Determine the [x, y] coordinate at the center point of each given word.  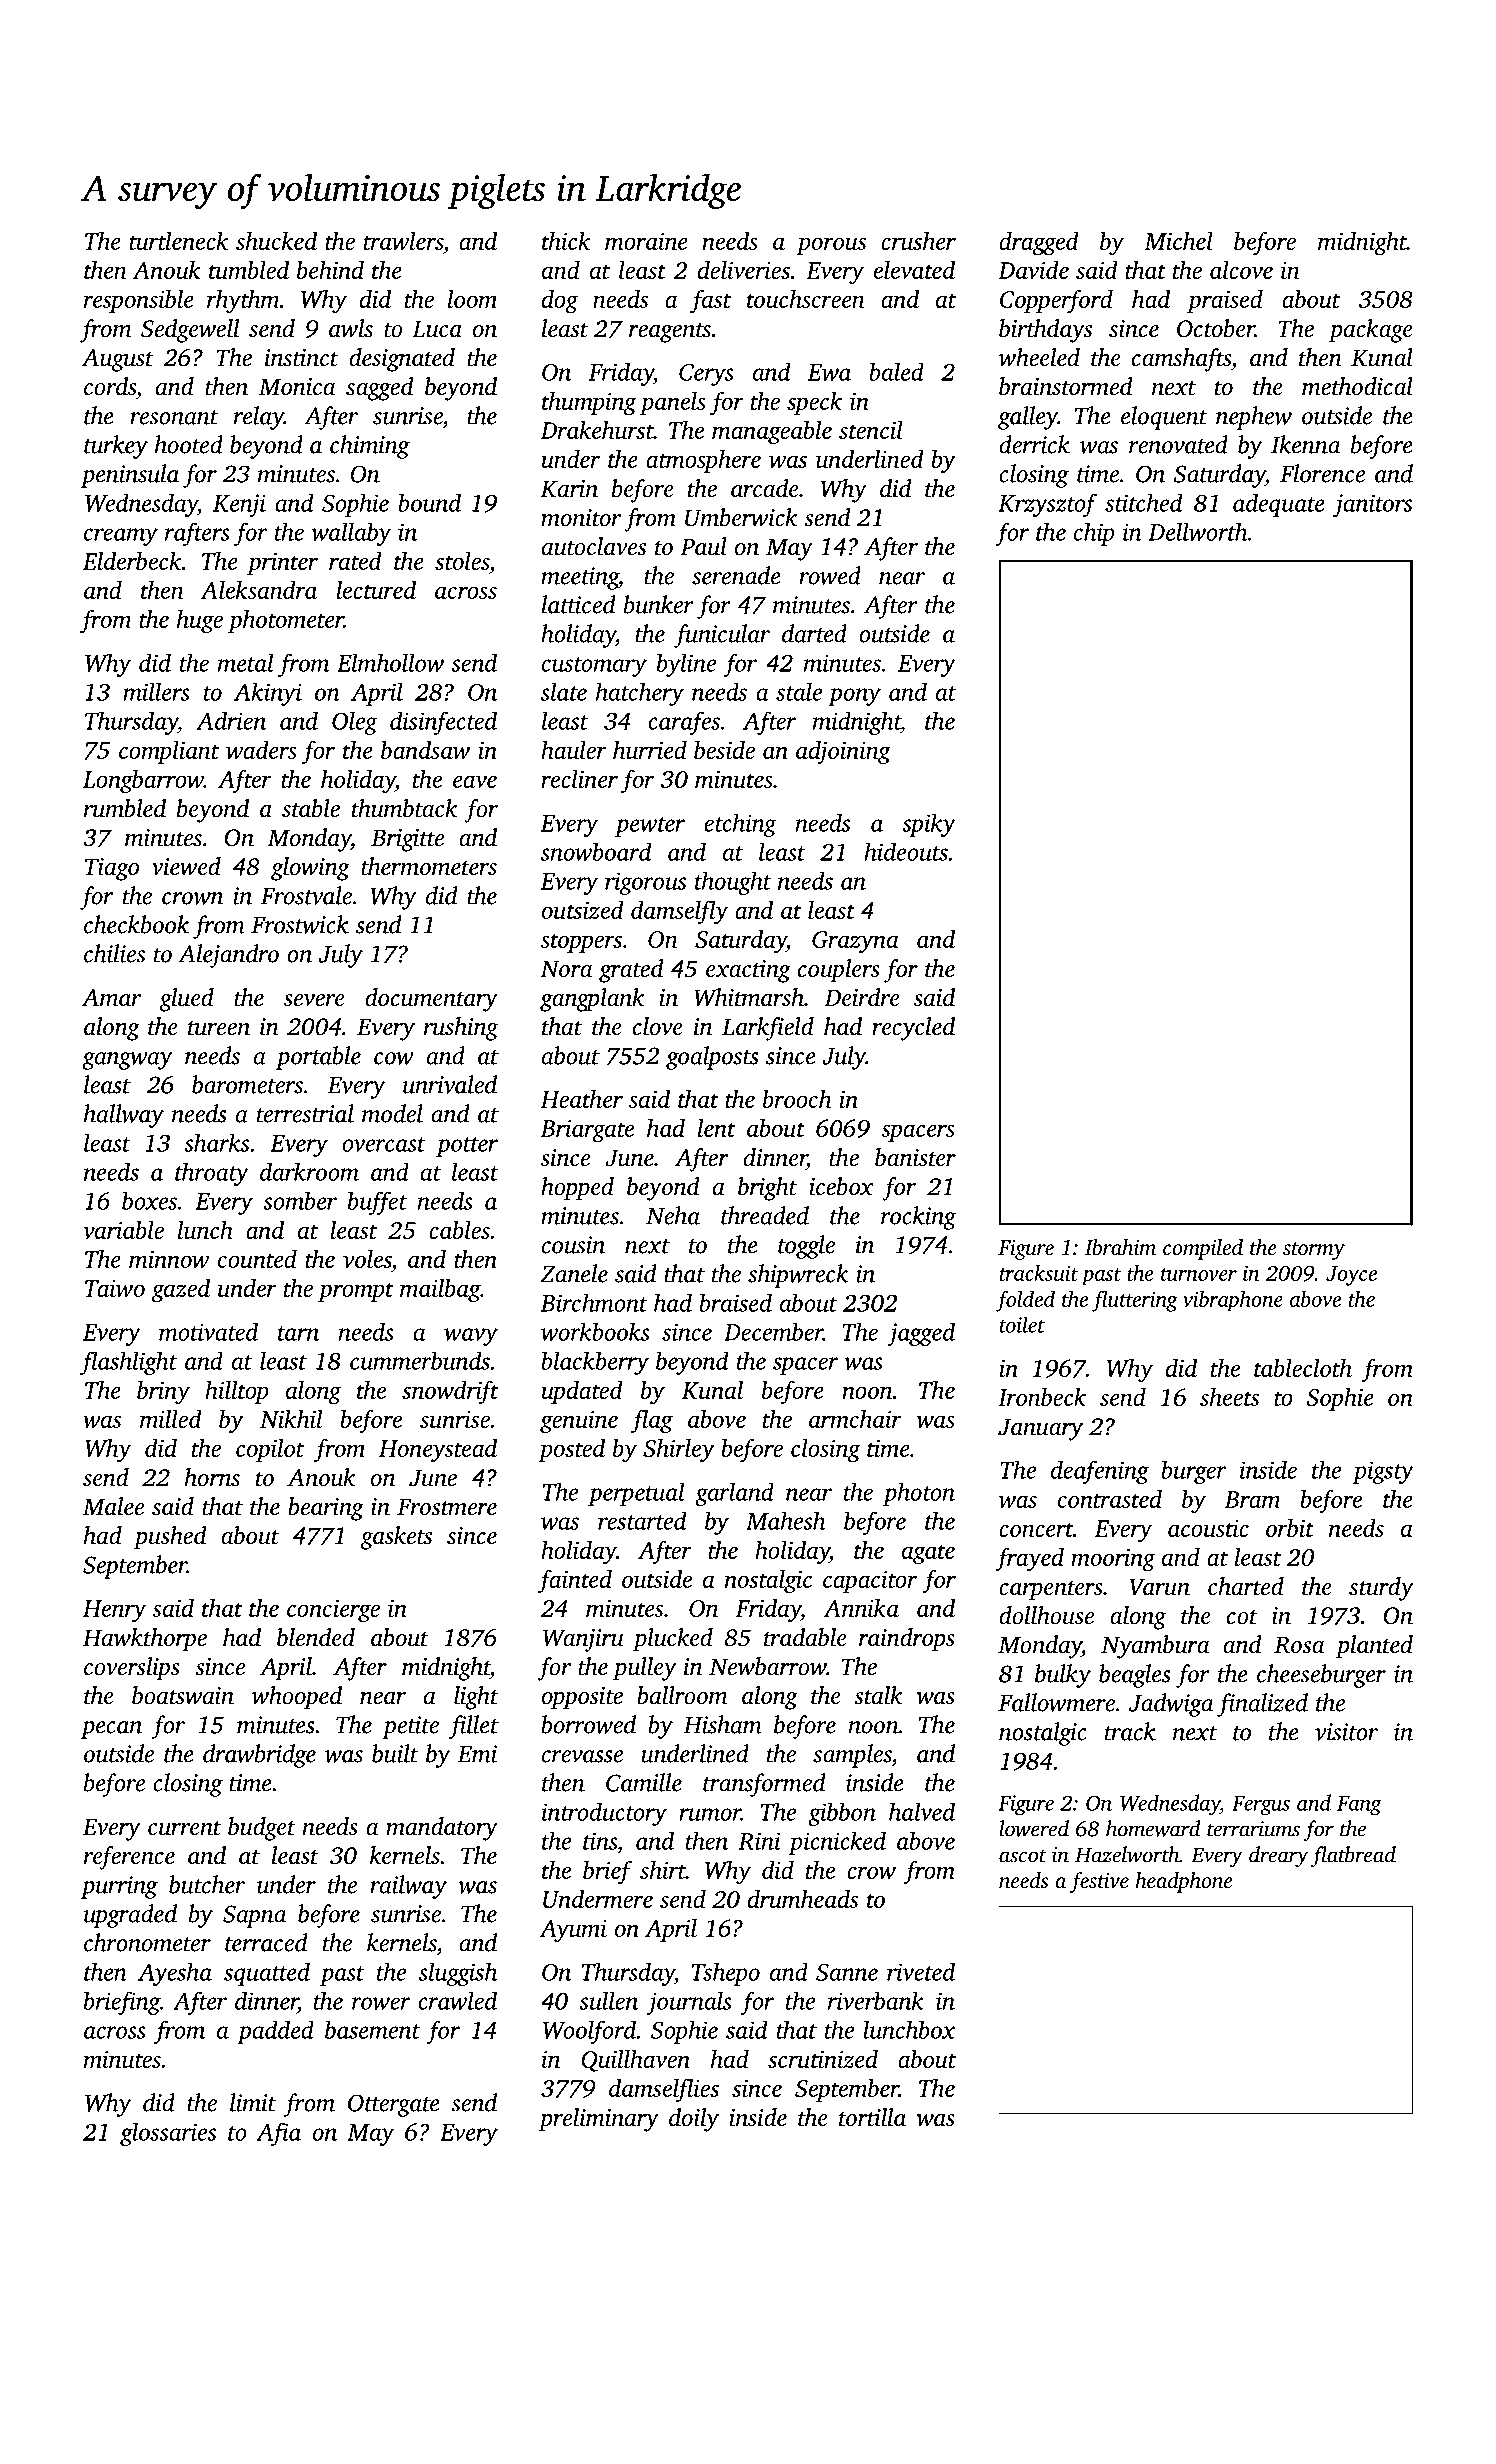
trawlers [403, 241]
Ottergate [394, 2105]
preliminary [599, 2120]
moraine [646, 241]
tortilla [872, 2117]
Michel [1178, 241]
